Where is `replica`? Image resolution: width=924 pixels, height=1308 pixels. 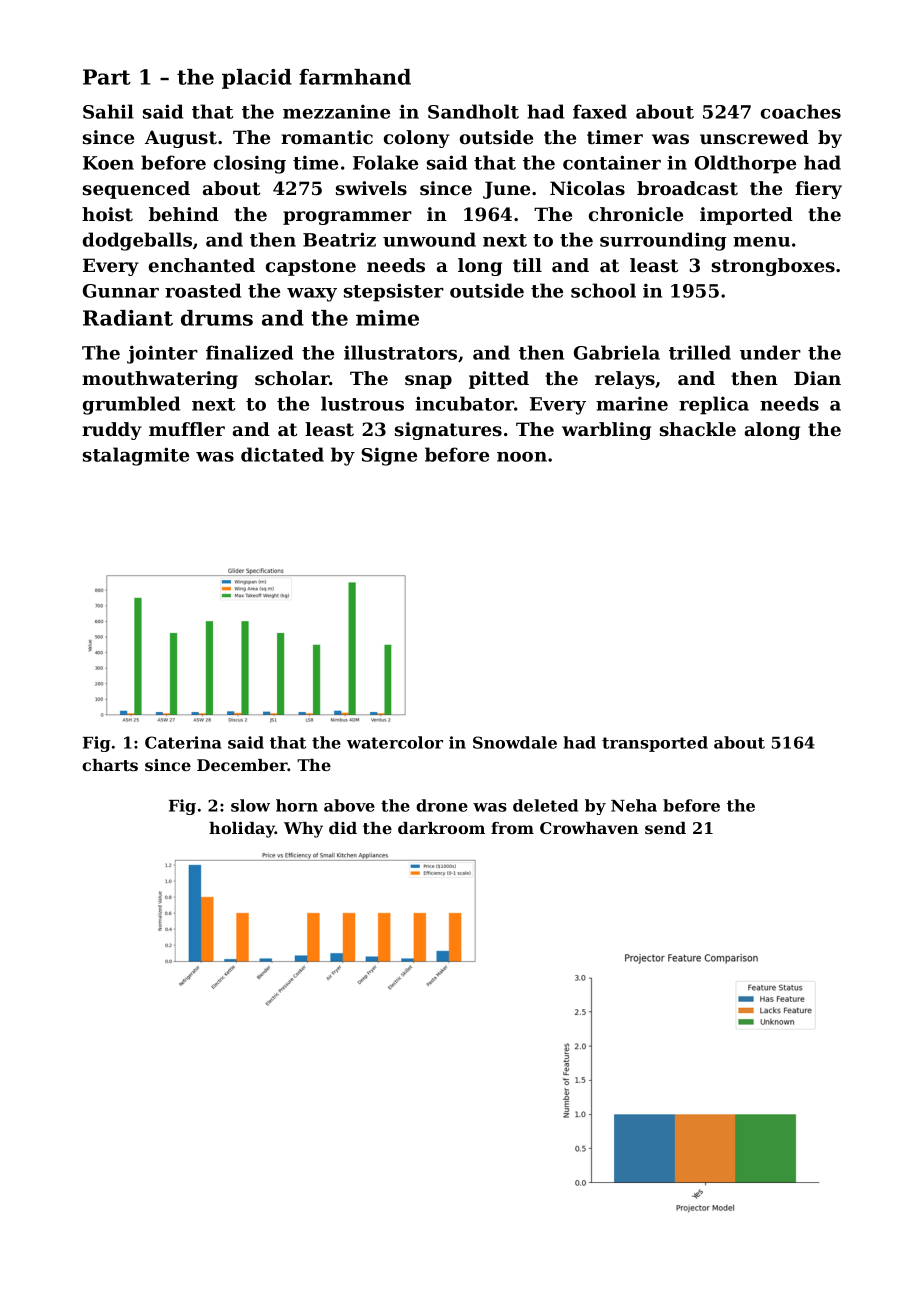 replica is located at coordinates (714, 405).
